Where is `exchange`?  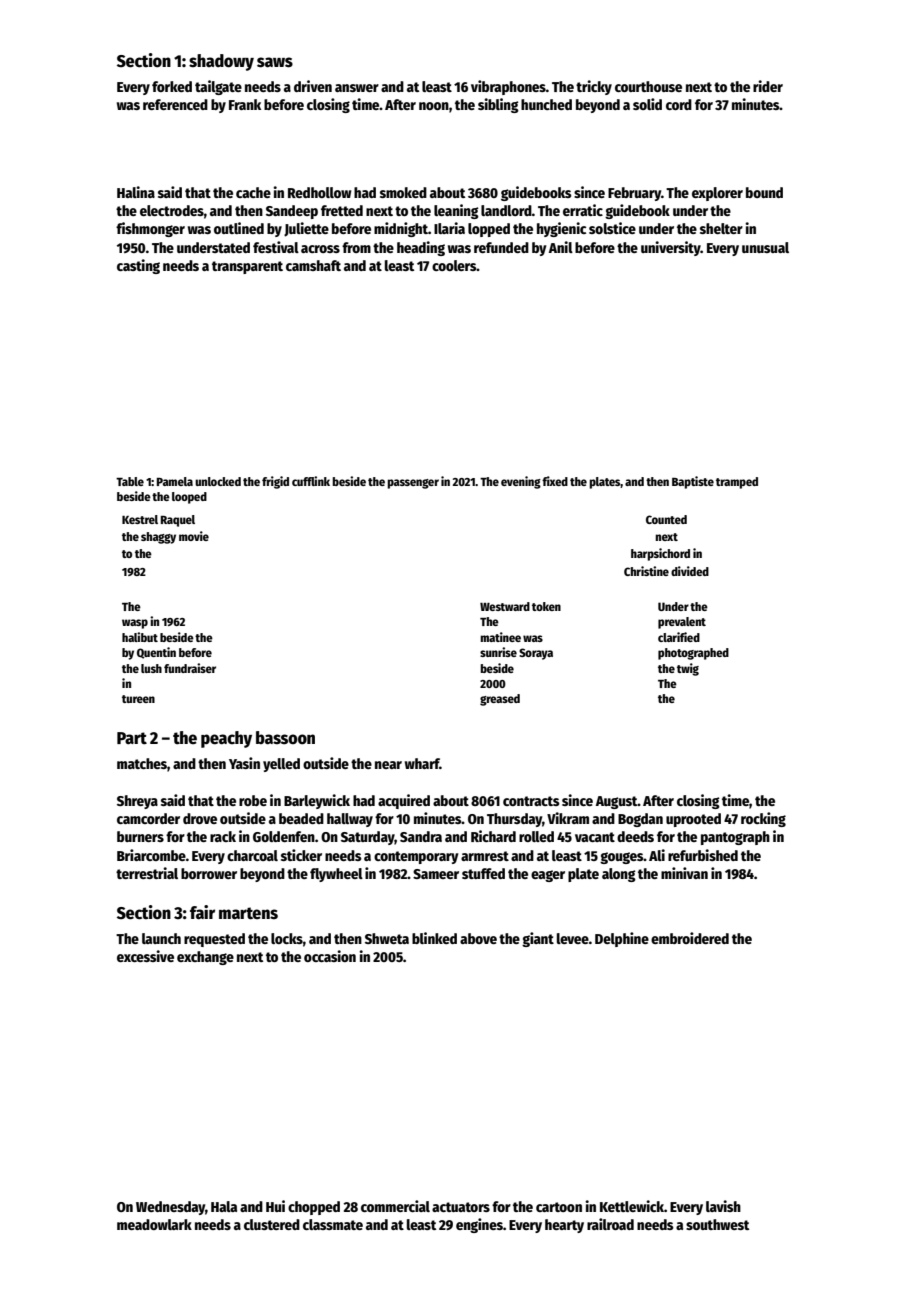 exchange is located at coordinates (205, 958).
